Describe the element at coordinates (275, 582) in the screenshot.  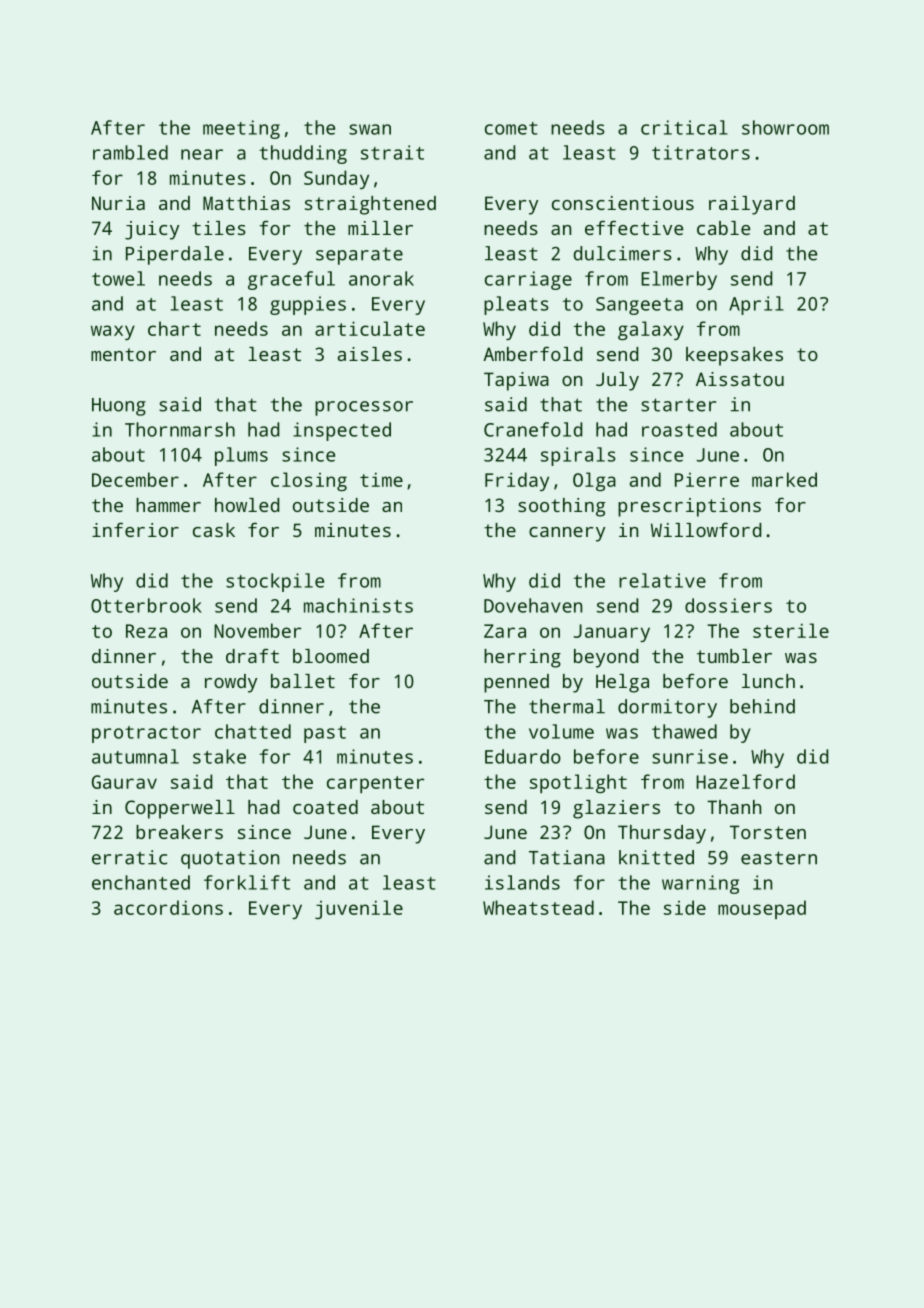
I see `stockpile` at that location.
